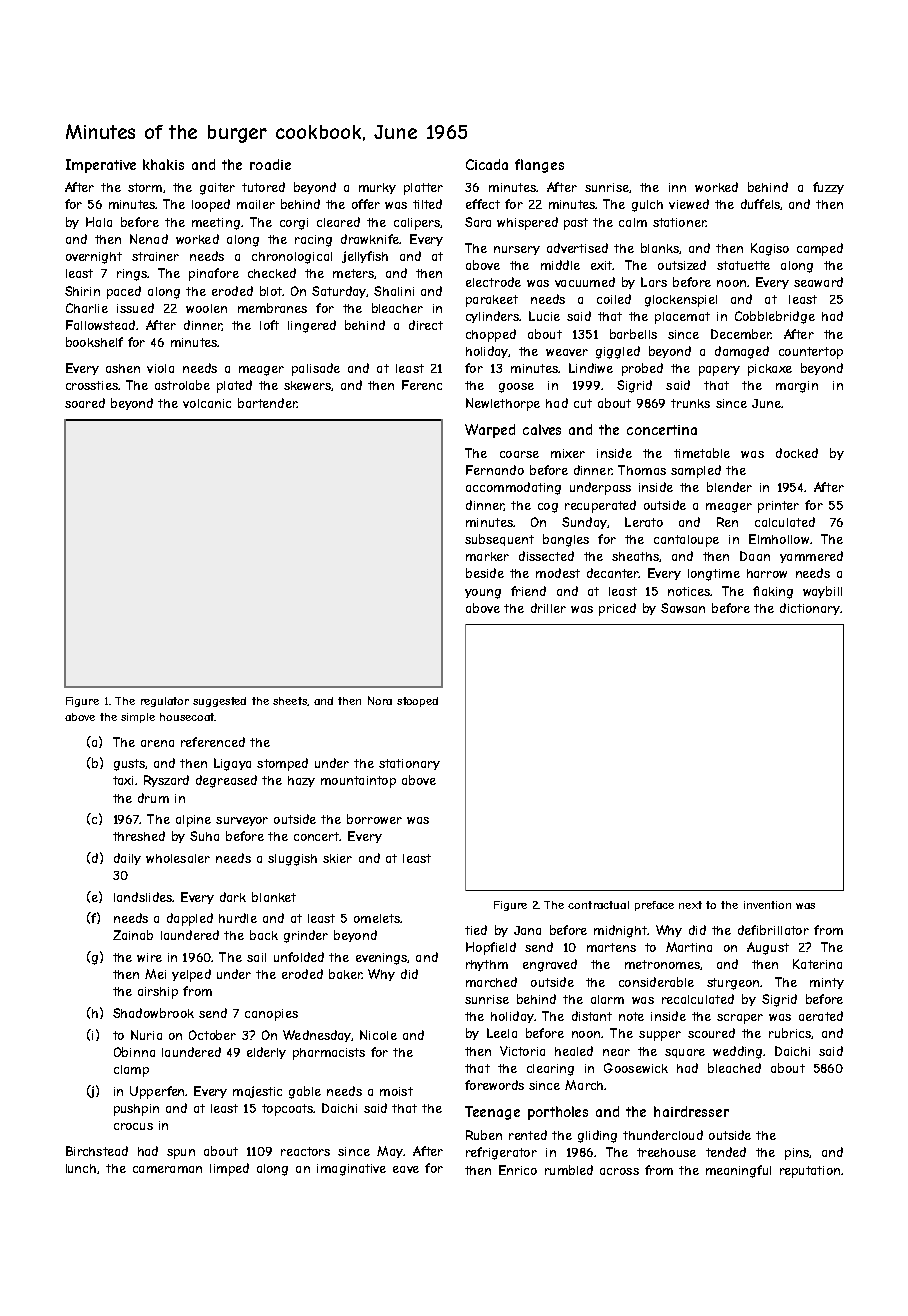 The height and width of the screenshot is (1316, 908). I want to click on clamp, so click(131, 1071).
